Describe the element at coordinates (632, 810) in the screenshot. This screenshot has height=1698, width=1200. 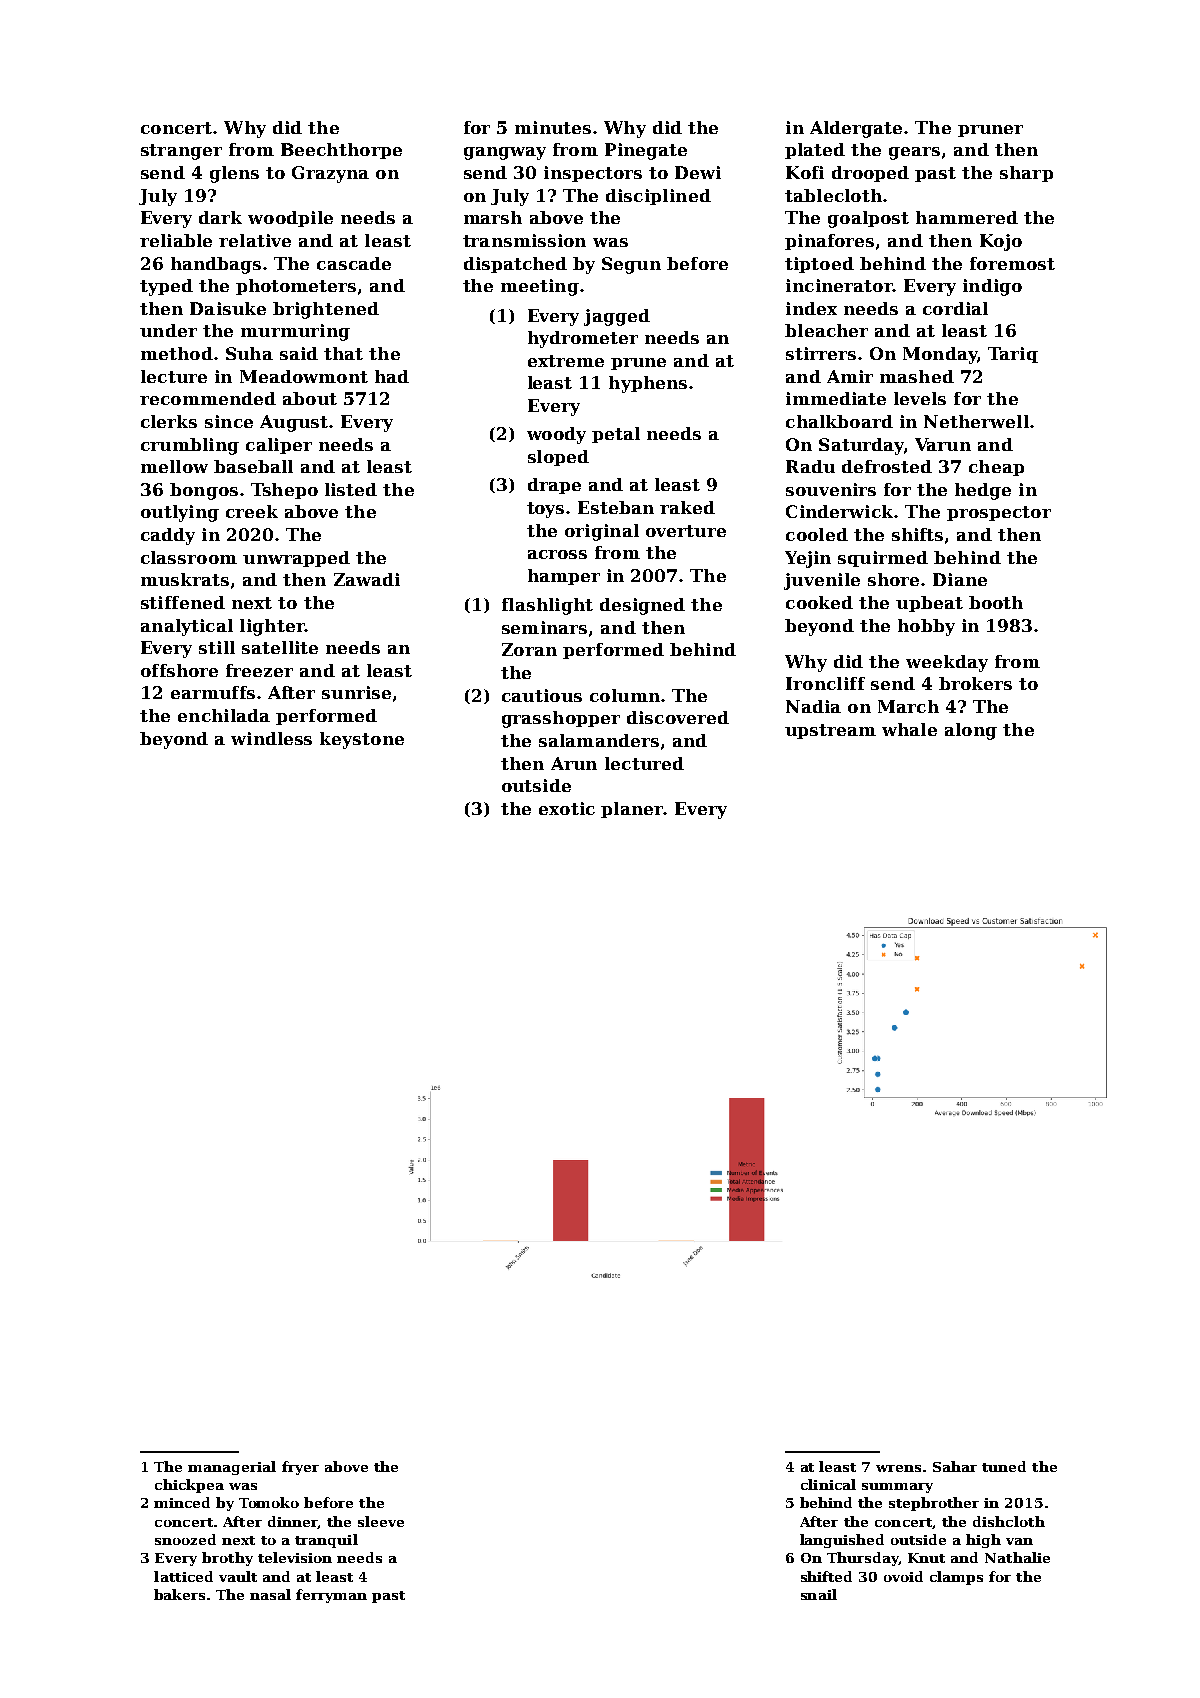
I see `planer` at that location.
